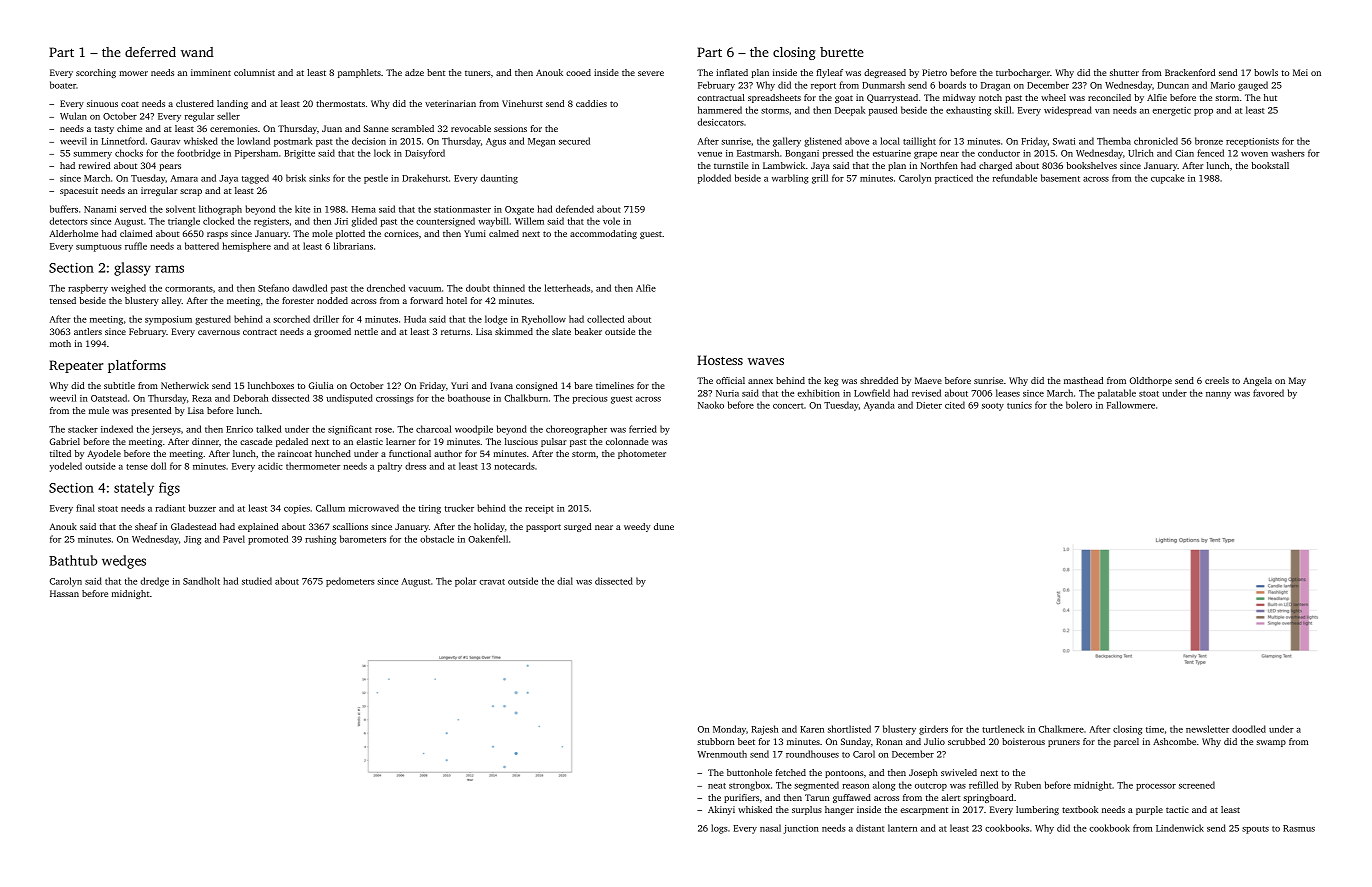  I want to click on Vinehurst, so click(522, 103).
